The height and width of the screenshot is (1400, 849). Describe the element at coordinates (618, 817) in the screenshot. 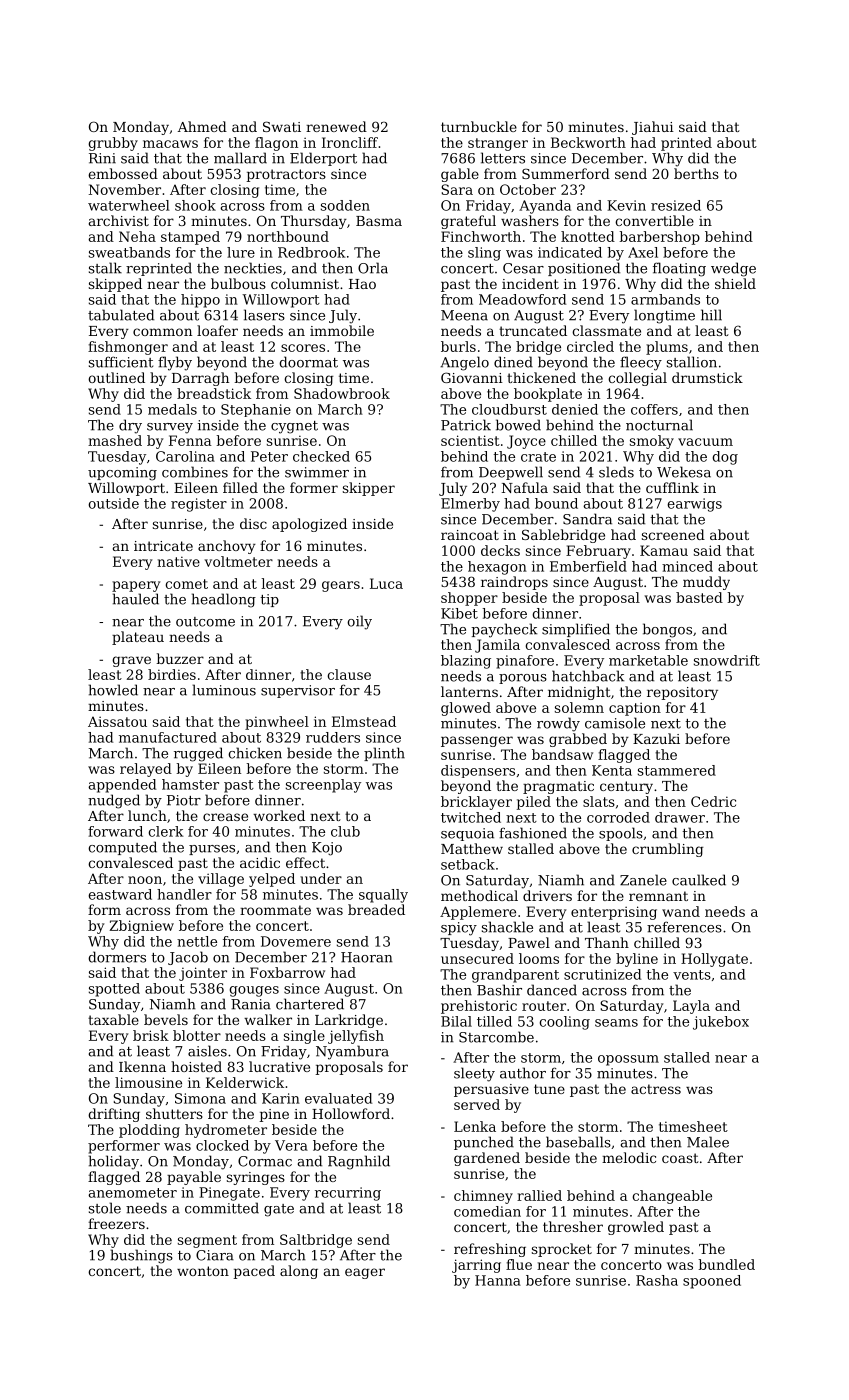

I see `corroded` at that location.
